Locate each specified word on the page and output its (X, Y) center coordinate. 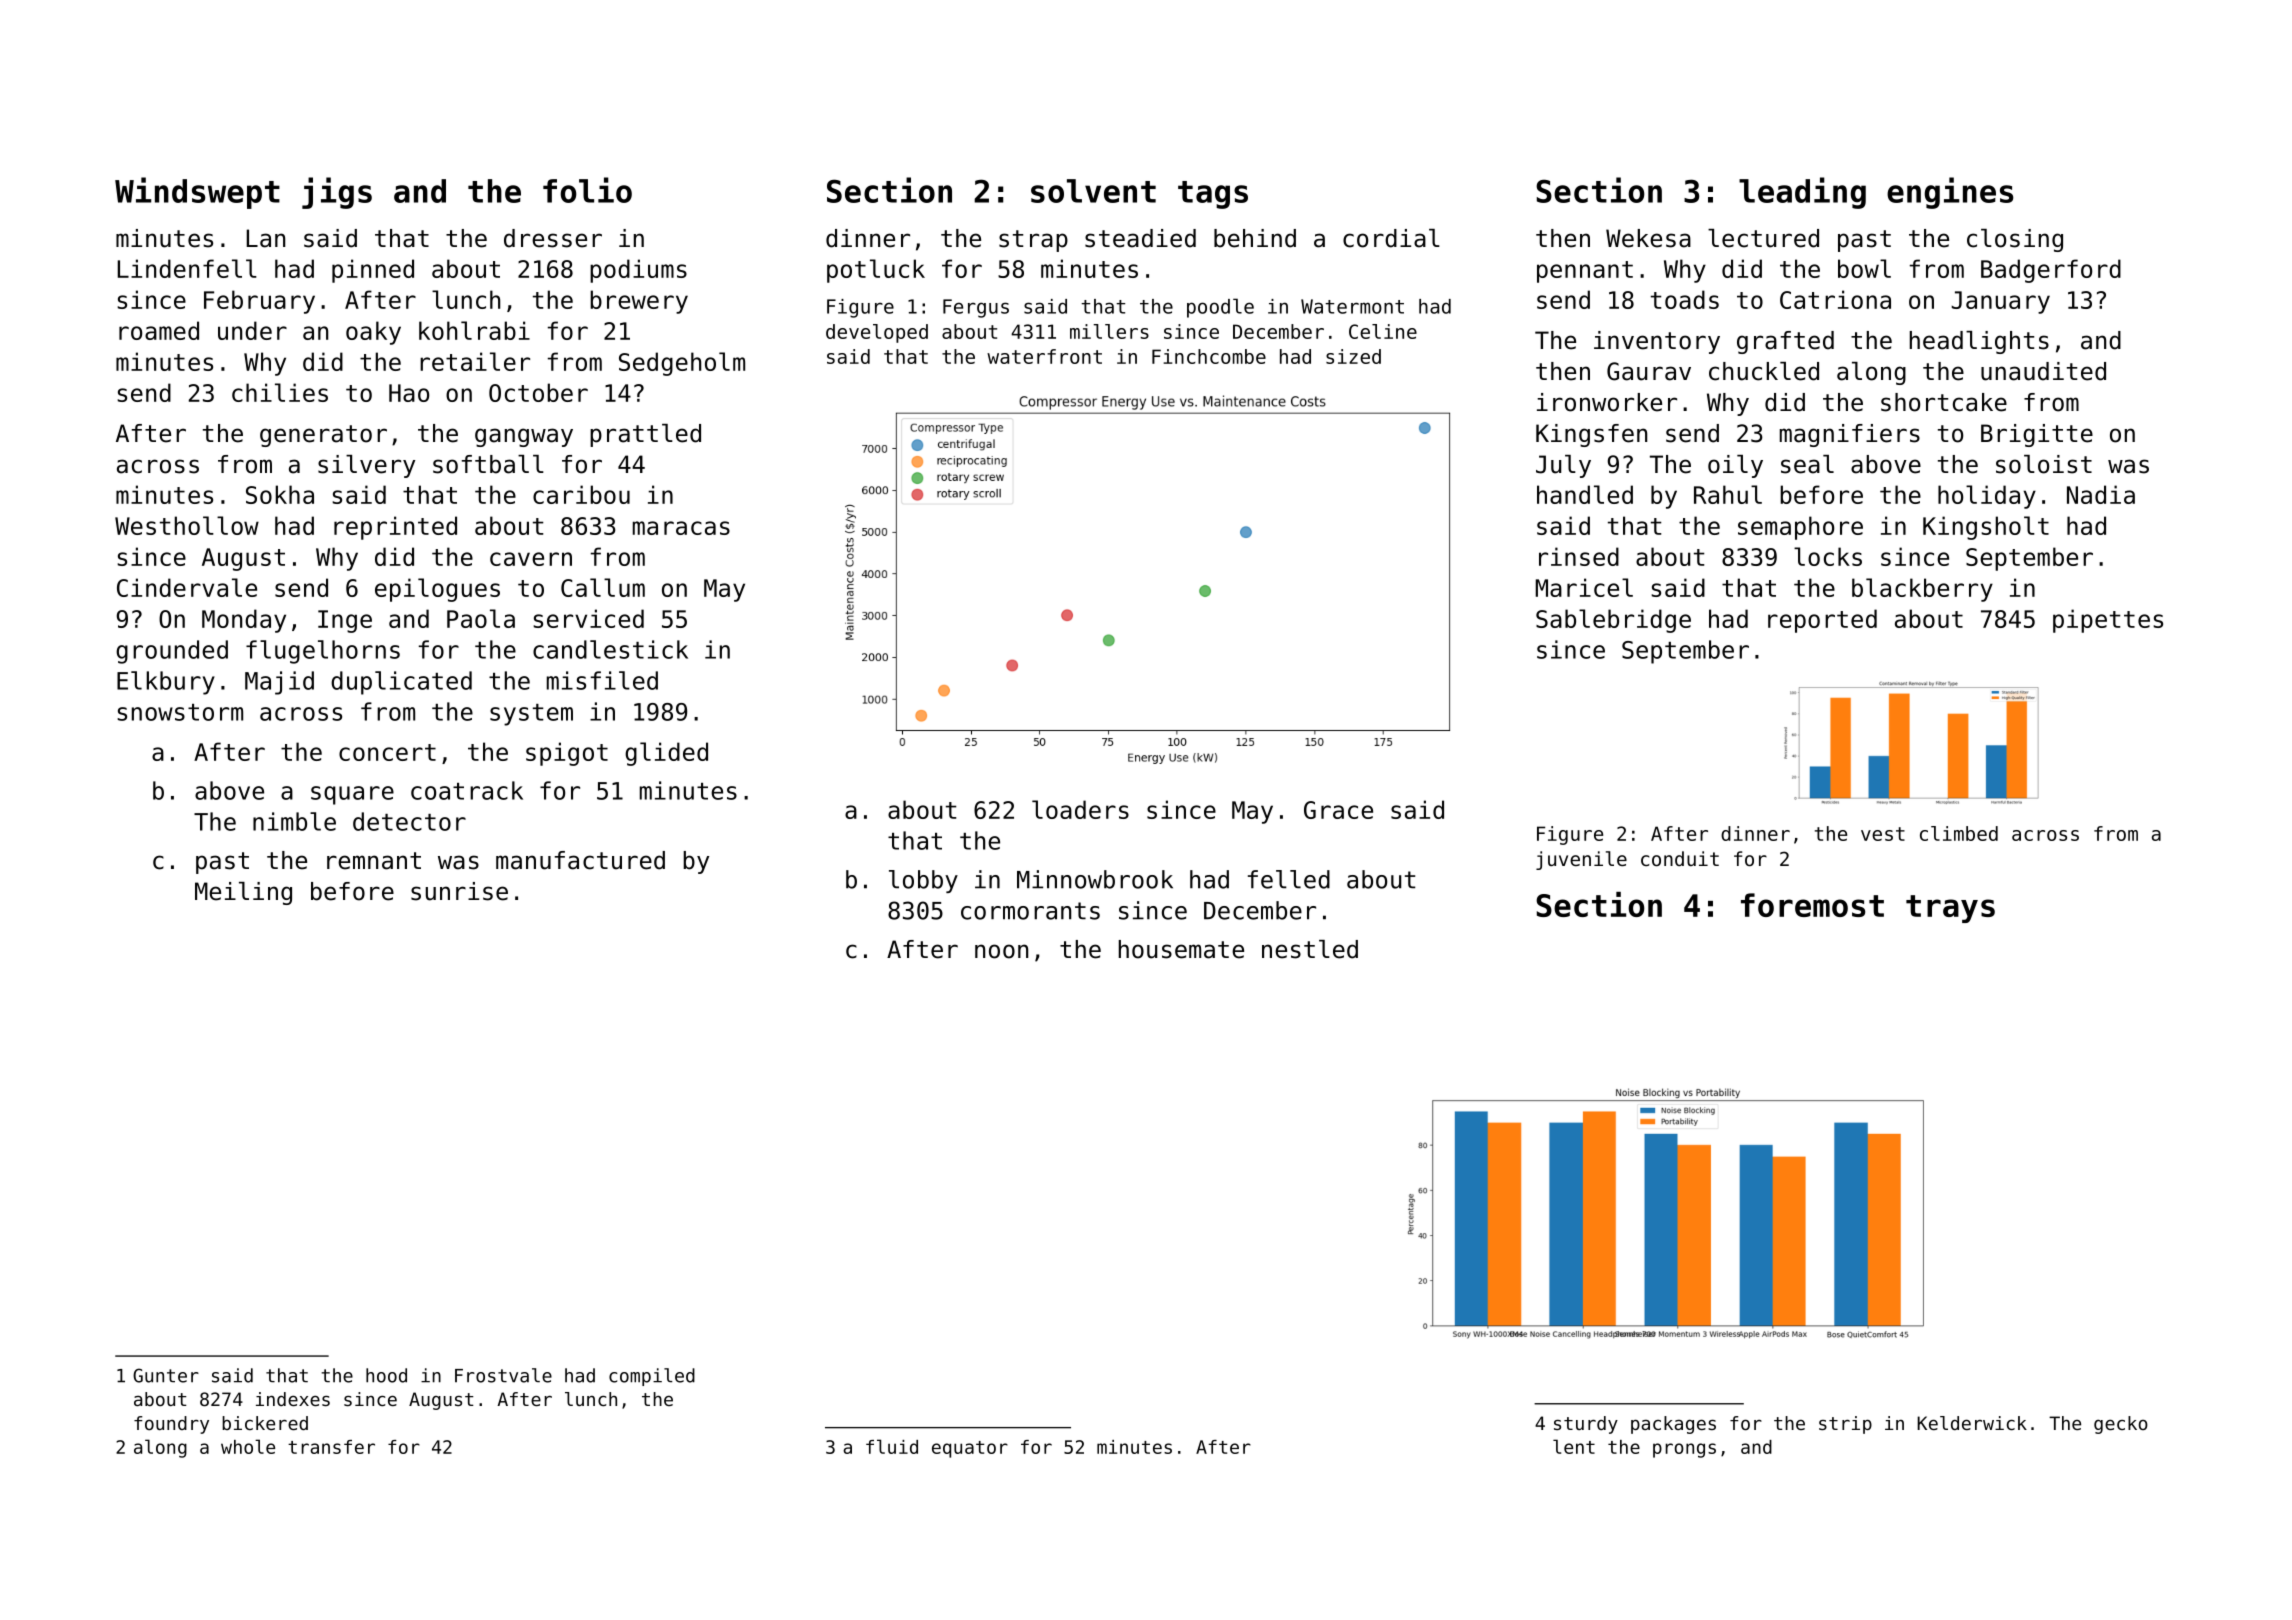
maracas (681, 528)
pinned (373, 271)
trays (1950, 909)
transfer (331, 1447)
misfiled (602, 680)
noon (1001, 951)
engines (1950, 193)
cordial (1391, 238)
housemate (1181, 949)
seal (1807, 464)
